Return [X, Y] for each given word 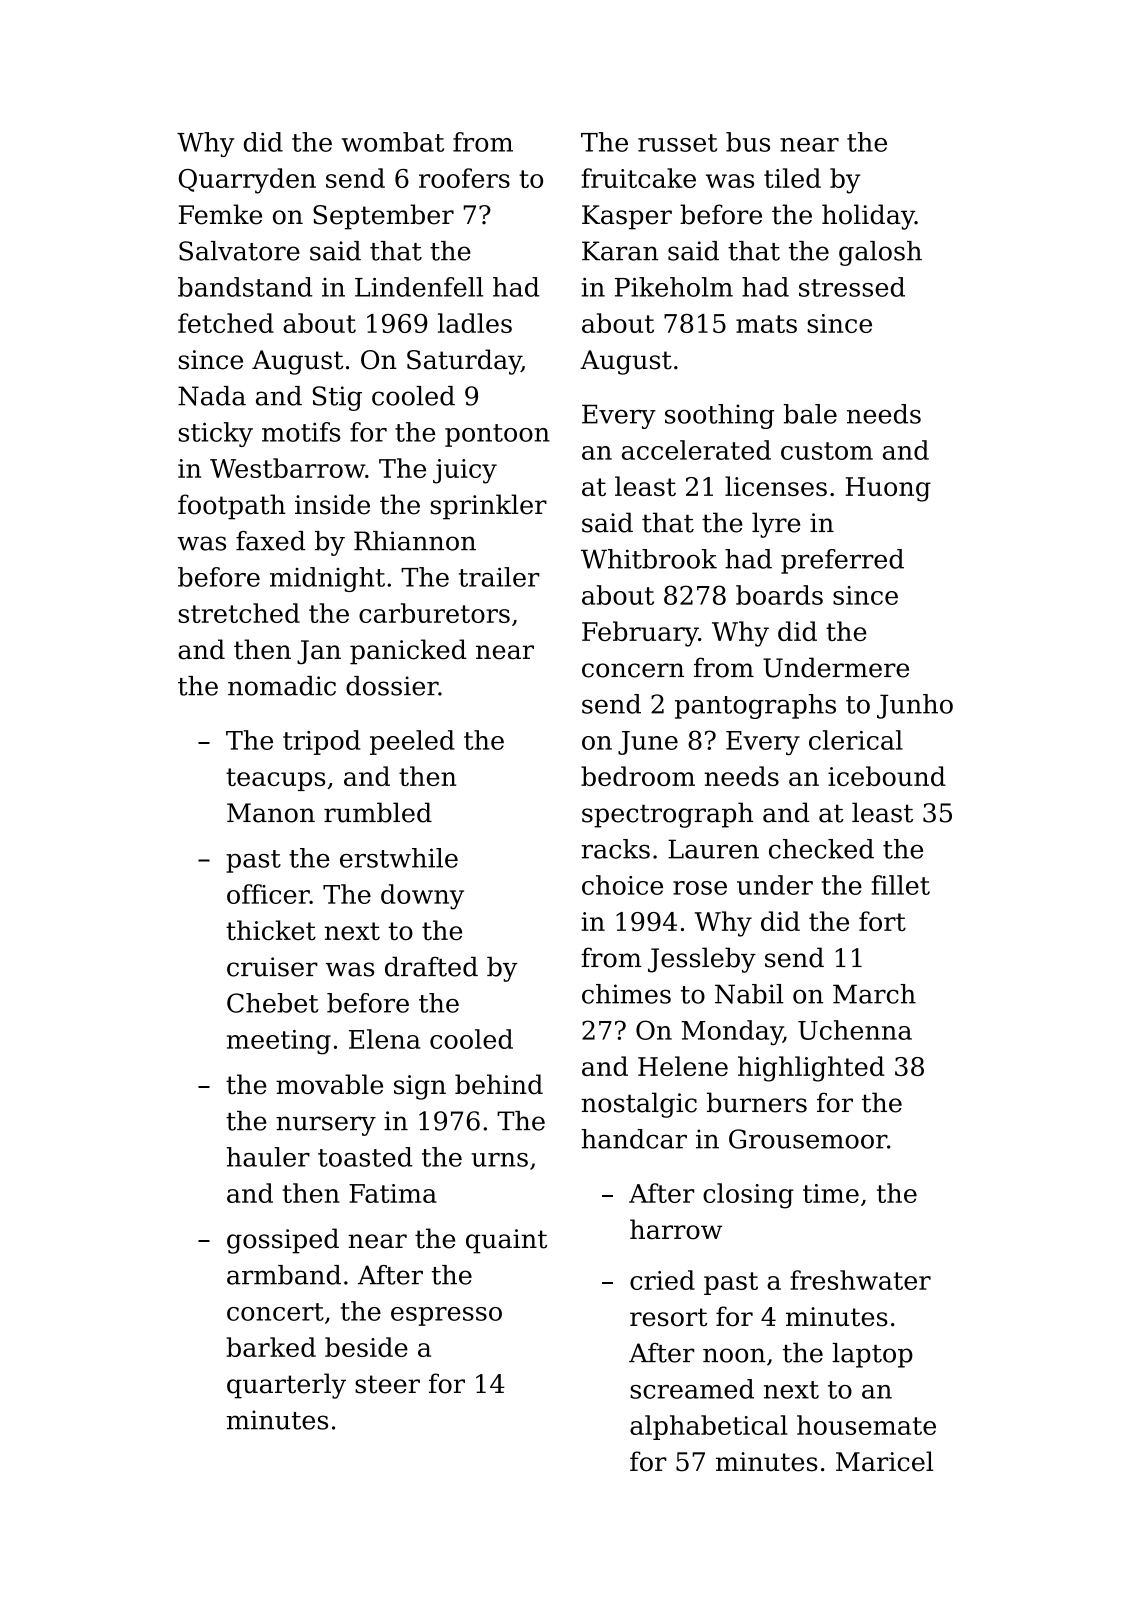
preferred [842, 561]
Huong [888, 489]
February [640, 634]
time [831, 1193]
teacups [275, 779]
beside [366, 1347]
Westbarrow [287, 468]
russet [677, 143]
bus [748, 142]
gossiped [283, 1241]
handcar [634, 1139]
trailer [499, 577]
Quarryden [247, 181]
